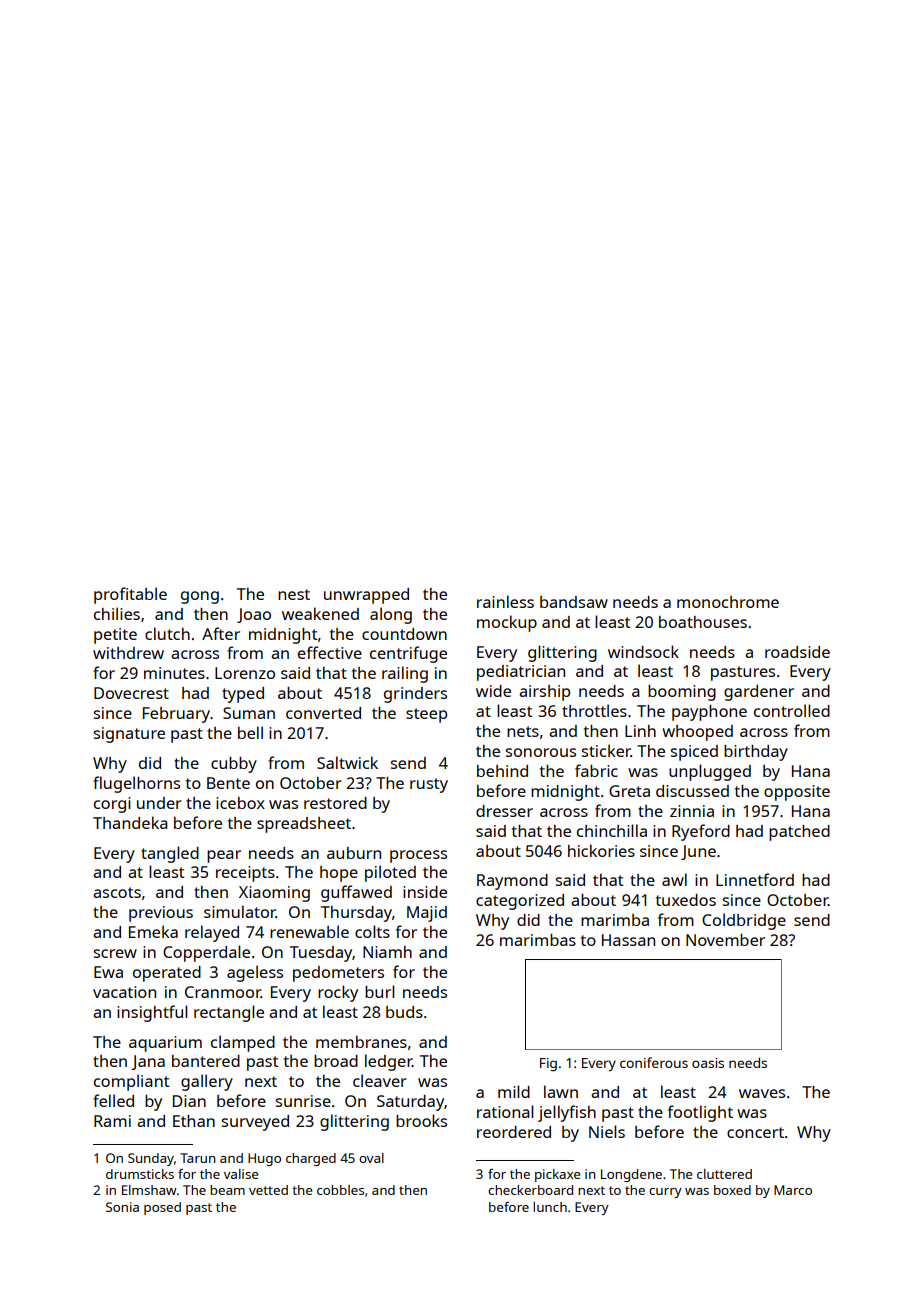 The image size is (924, 1308). Describe the element at coordinates (728, 602) in the screenshot. I see `monochrome` at that location.
